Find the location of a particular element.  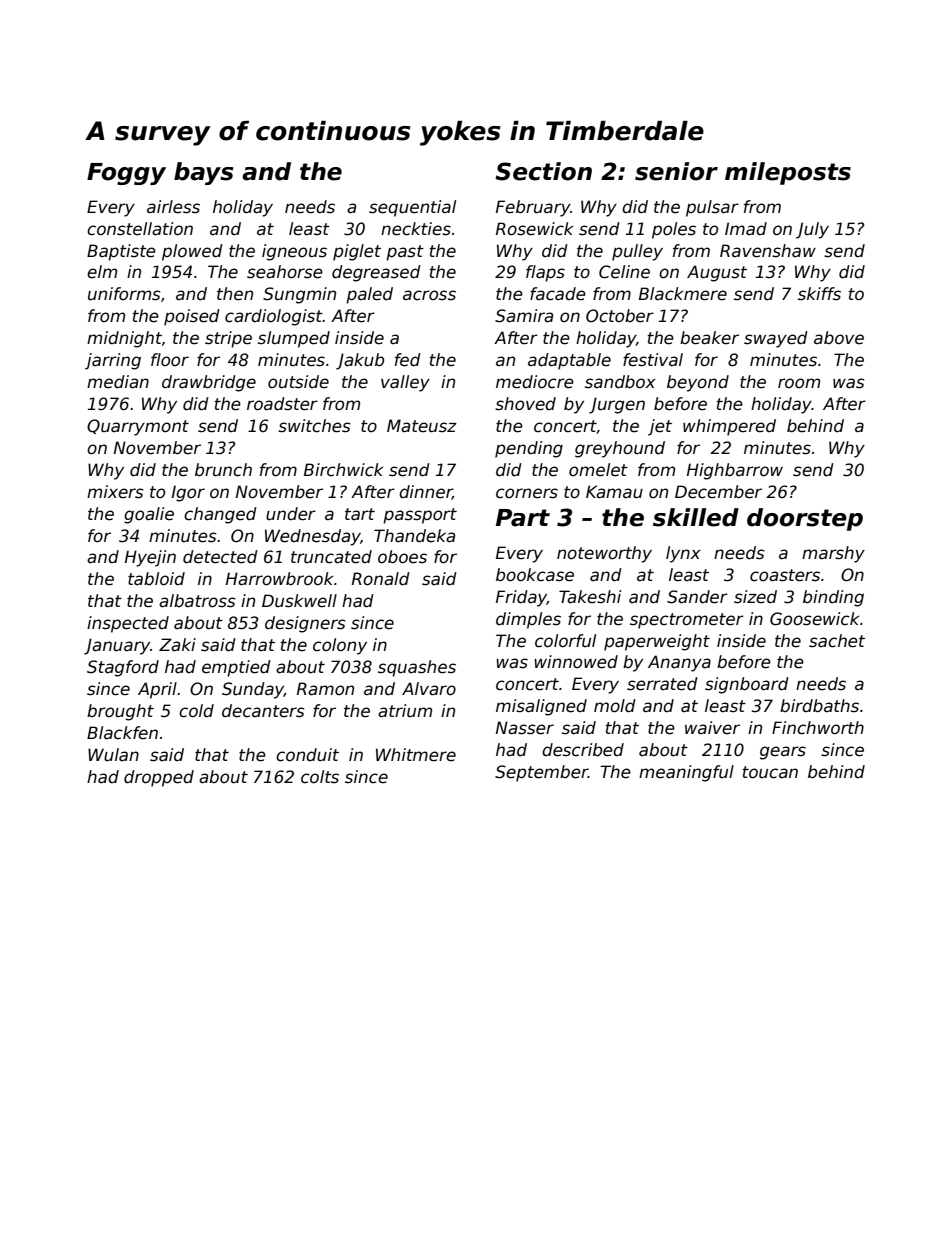

September is located at coordinates (541, 773).
